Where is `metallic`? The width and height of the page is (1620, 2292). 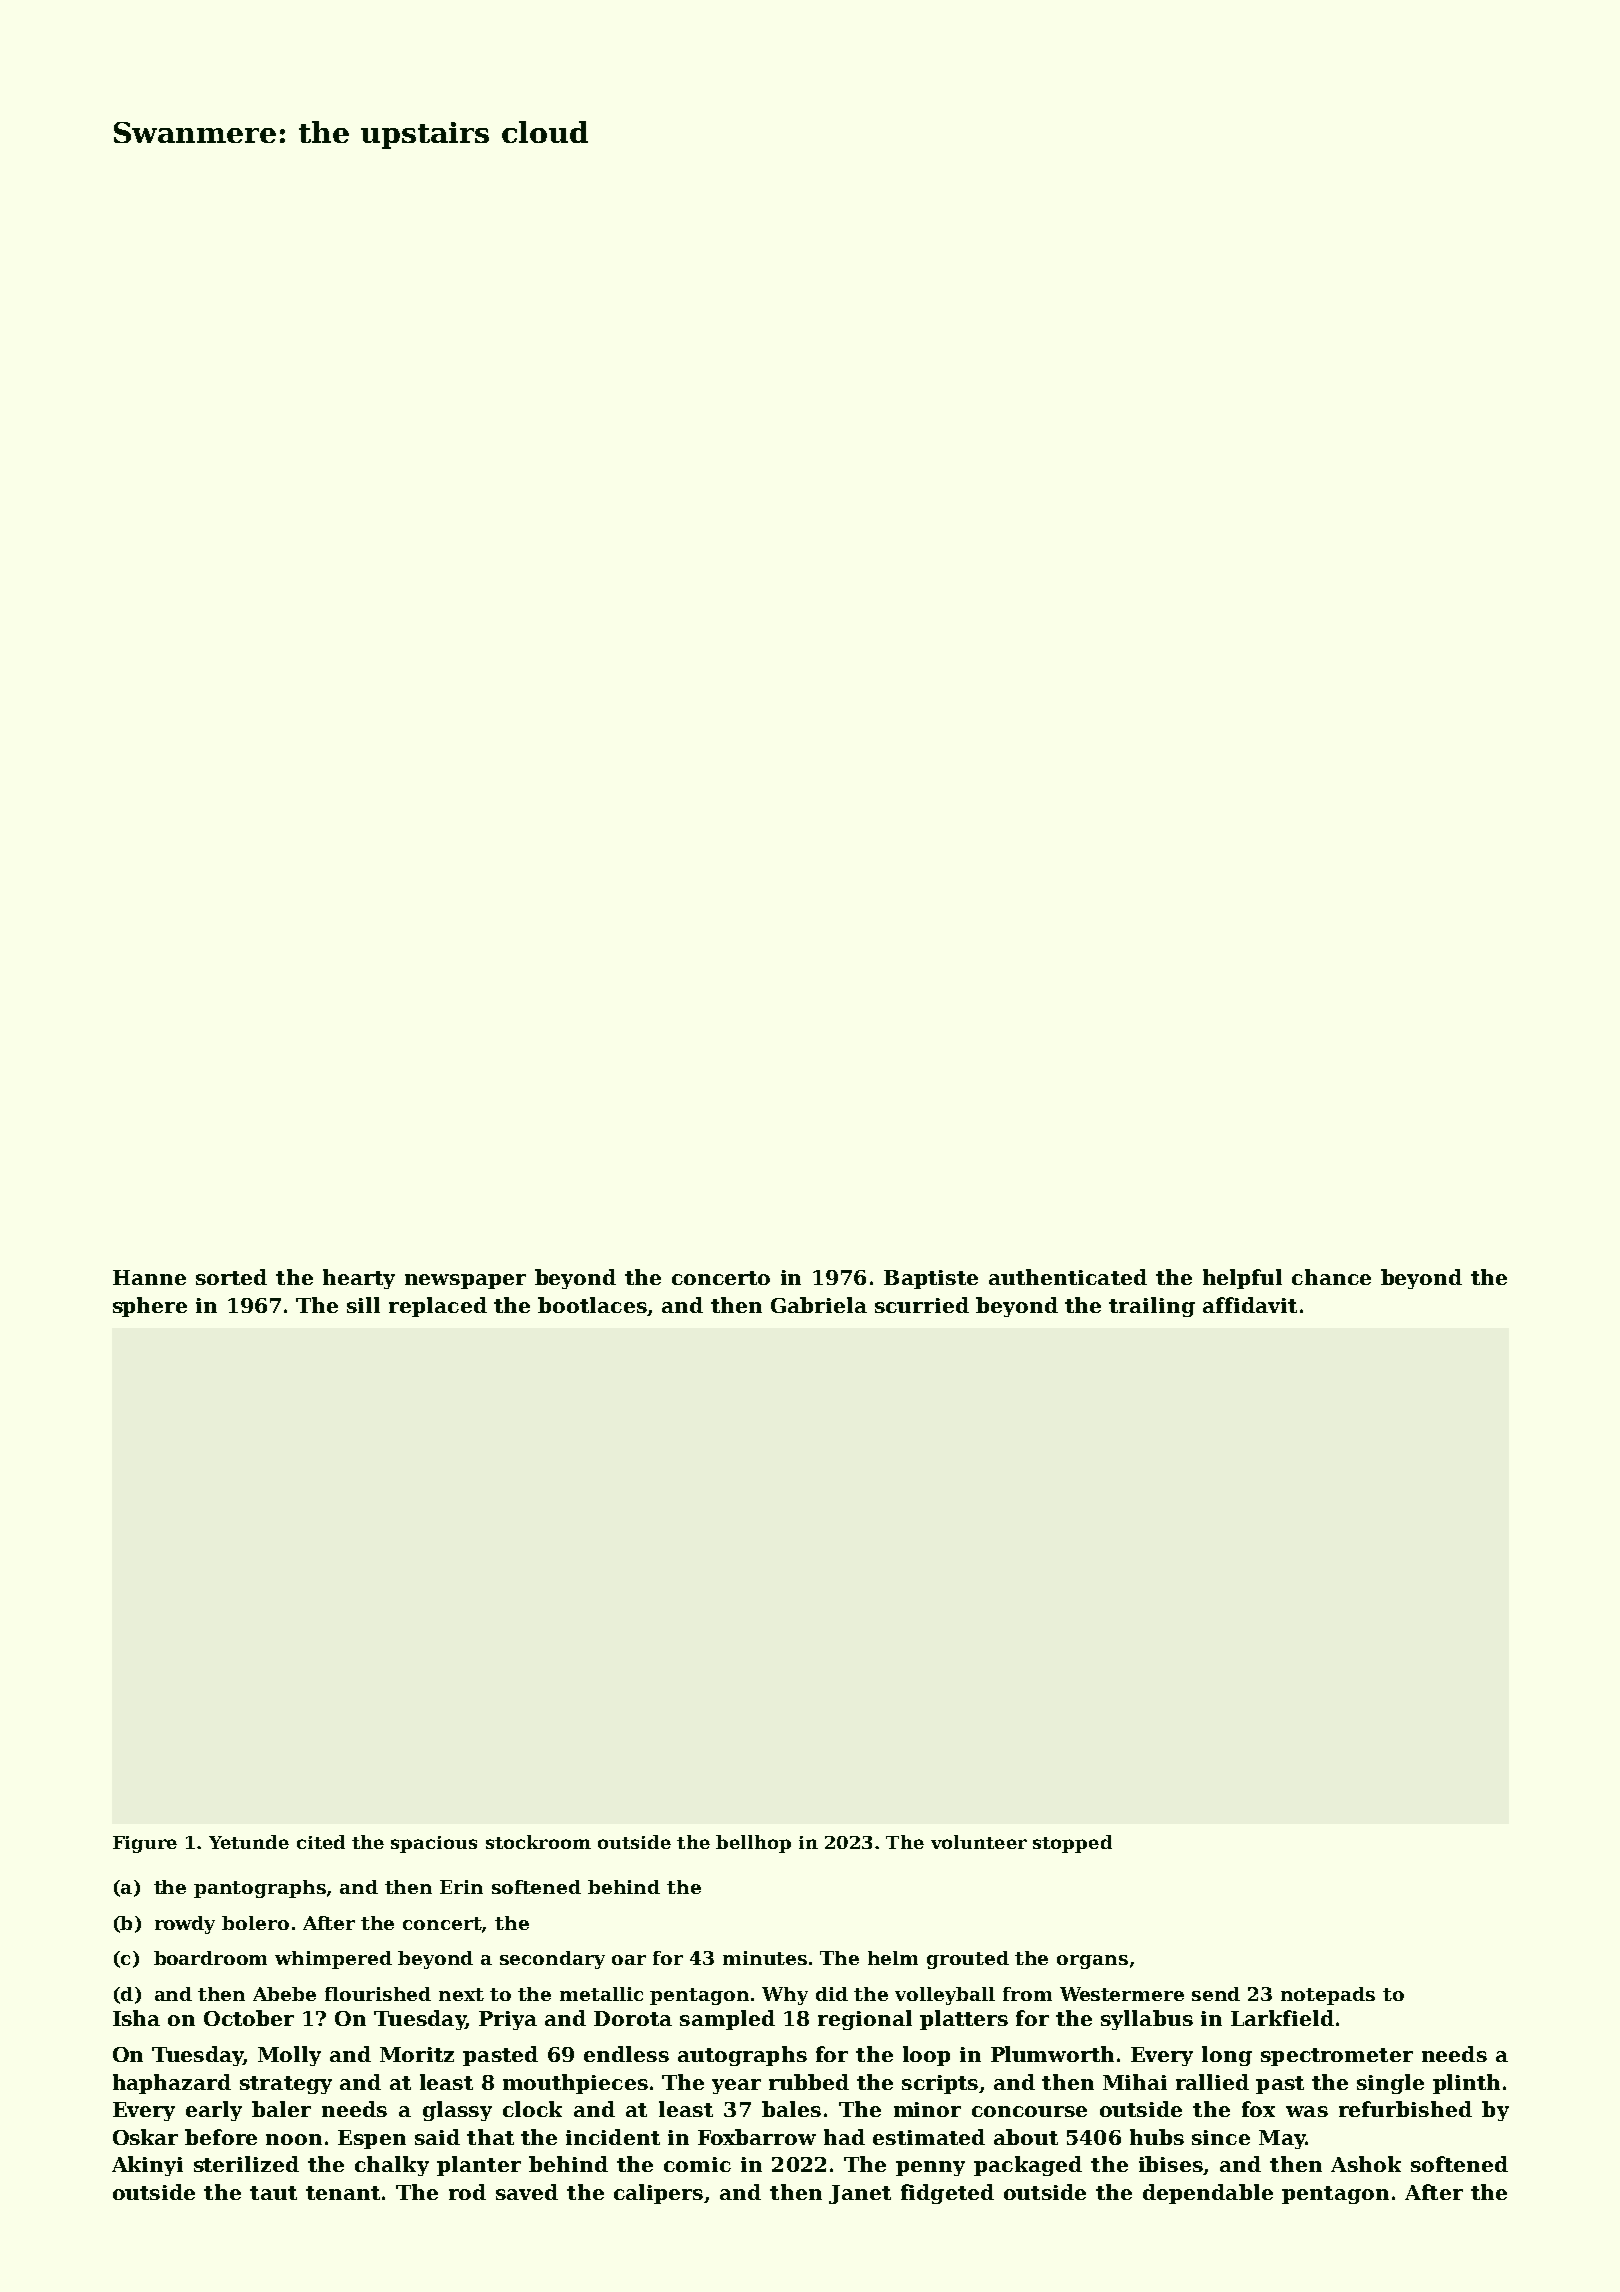
metallic is located at coordinates (601, 1994).
